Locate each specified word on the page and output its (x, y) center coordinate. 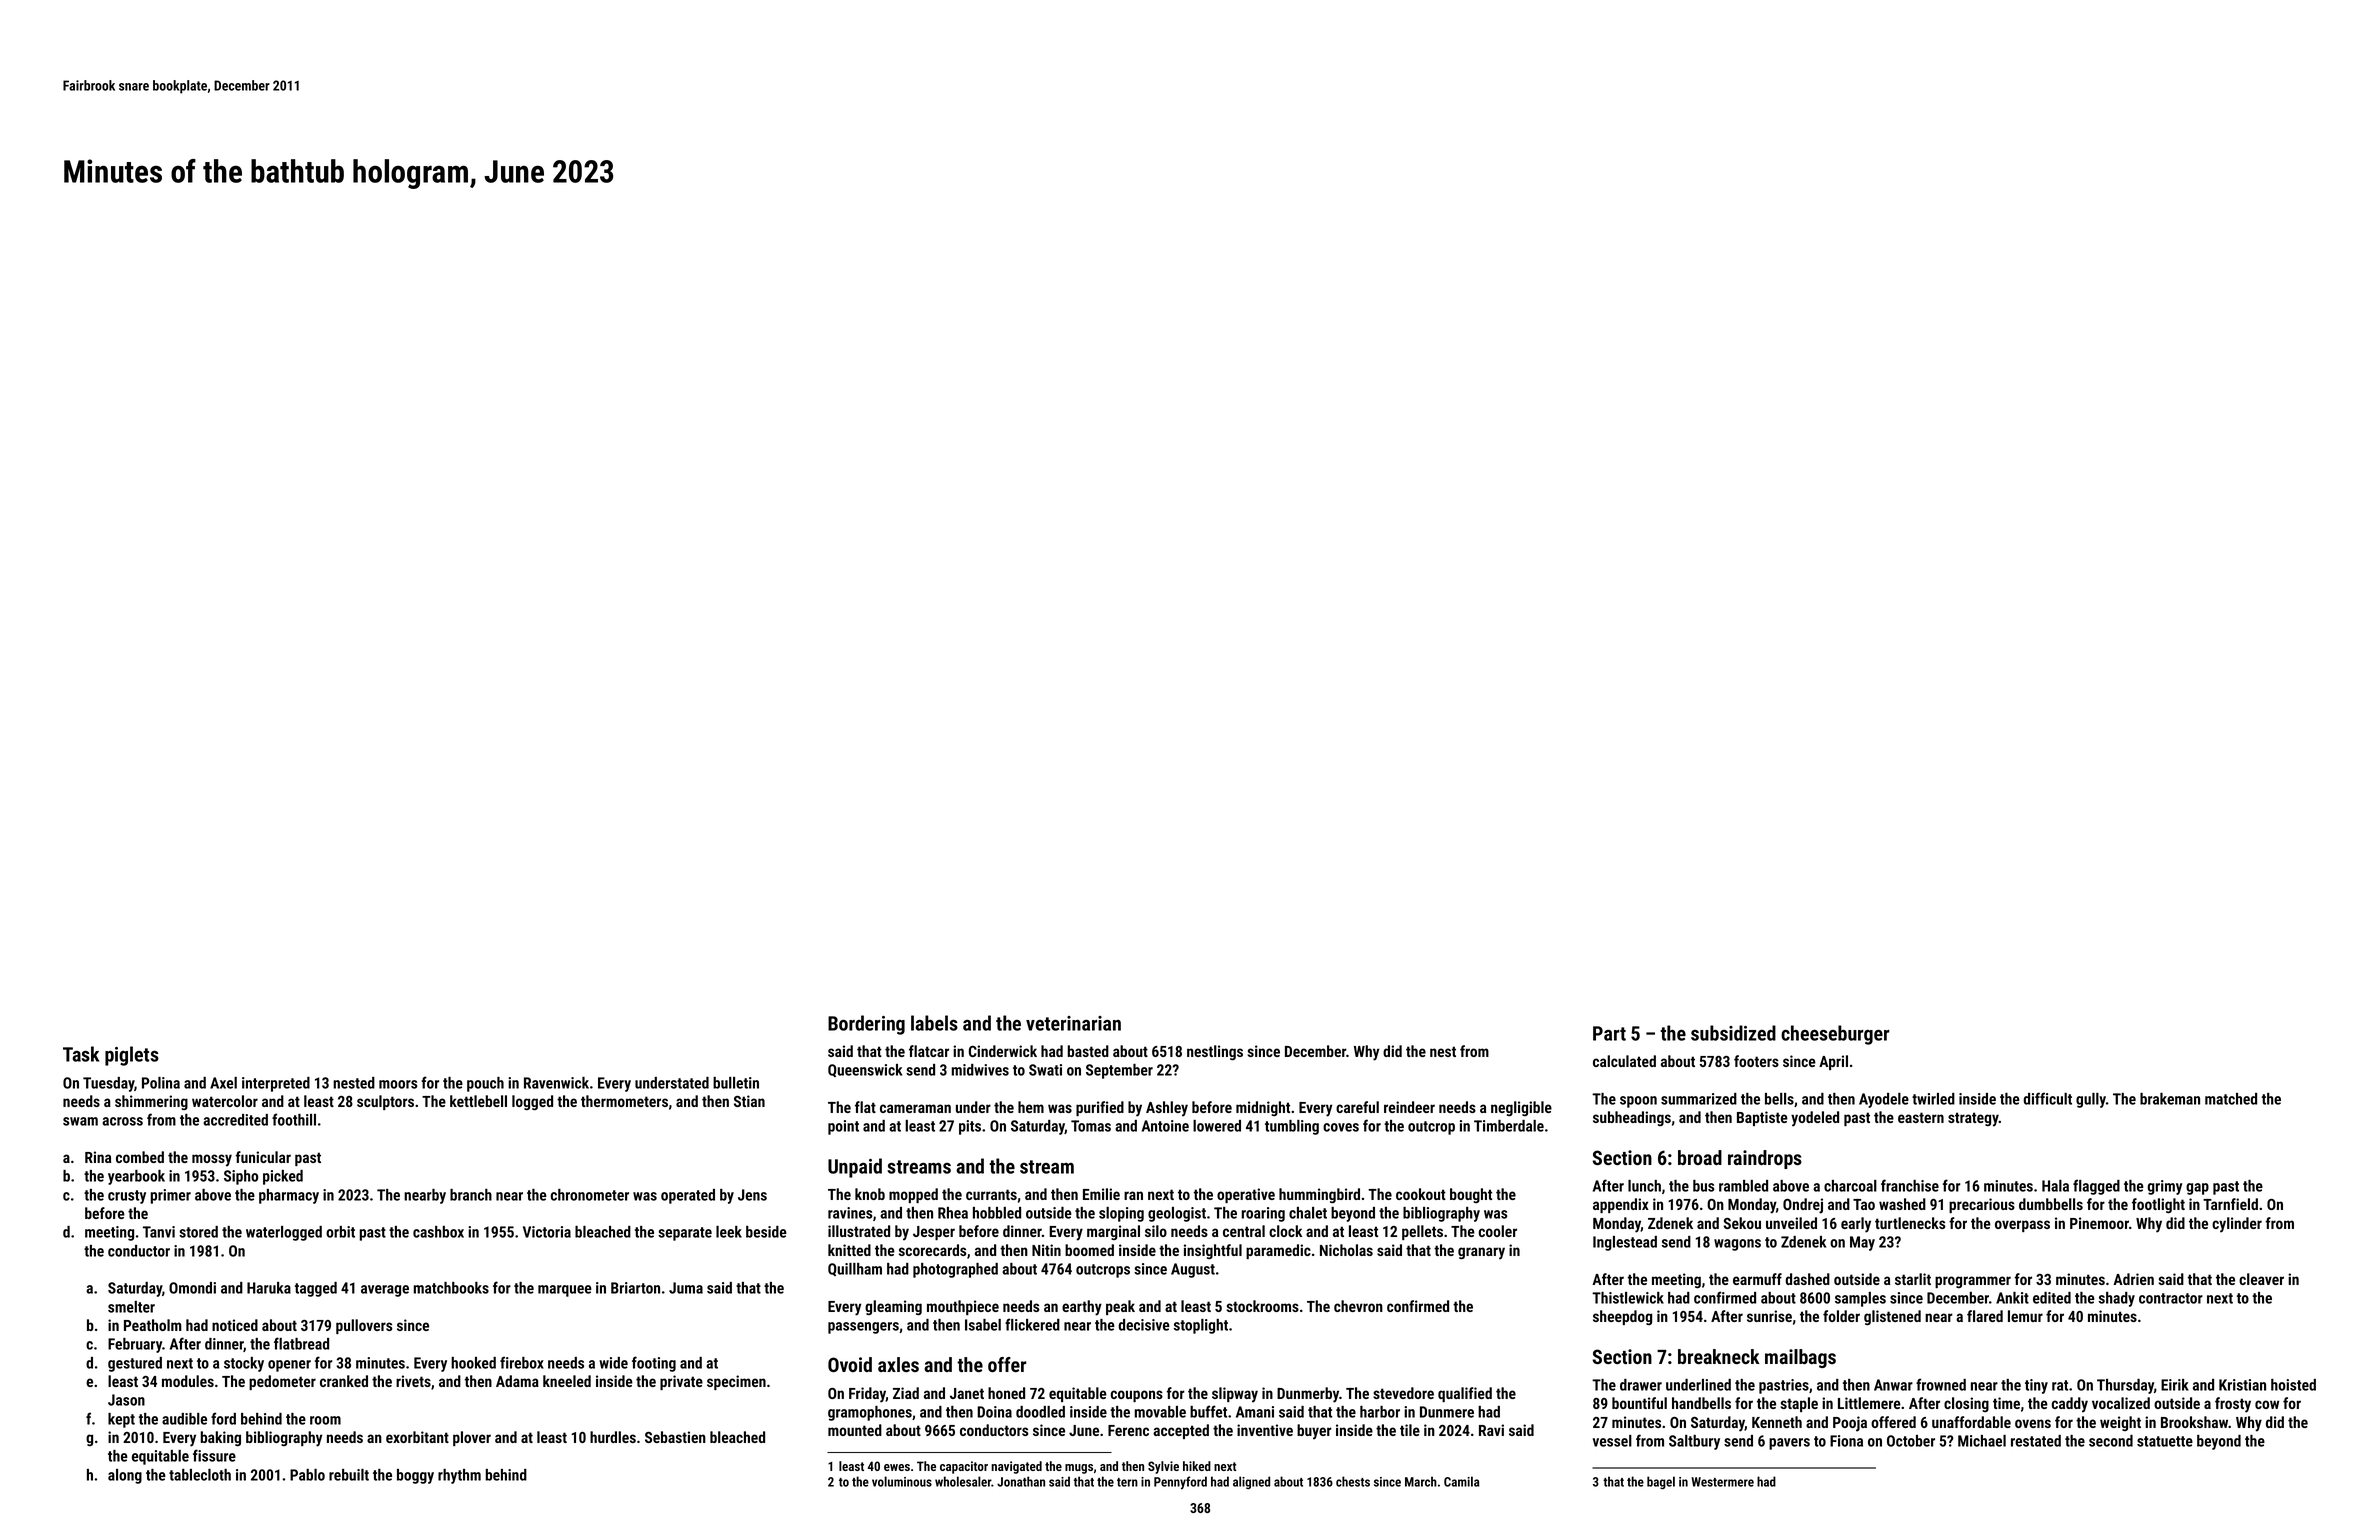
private (681, 1382)
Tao (1864, 1204)
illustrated (859, 1231)
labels (934, 1023)
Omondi (192, 1288)
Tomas (1091, 1126)
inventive (1265, 1430)
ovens (2033, 1423)
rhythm (459, 1476)
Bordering (866, 1025)
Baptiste (1762, 1118)
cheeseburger (1835, 1035)
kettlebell (478, 1101)
